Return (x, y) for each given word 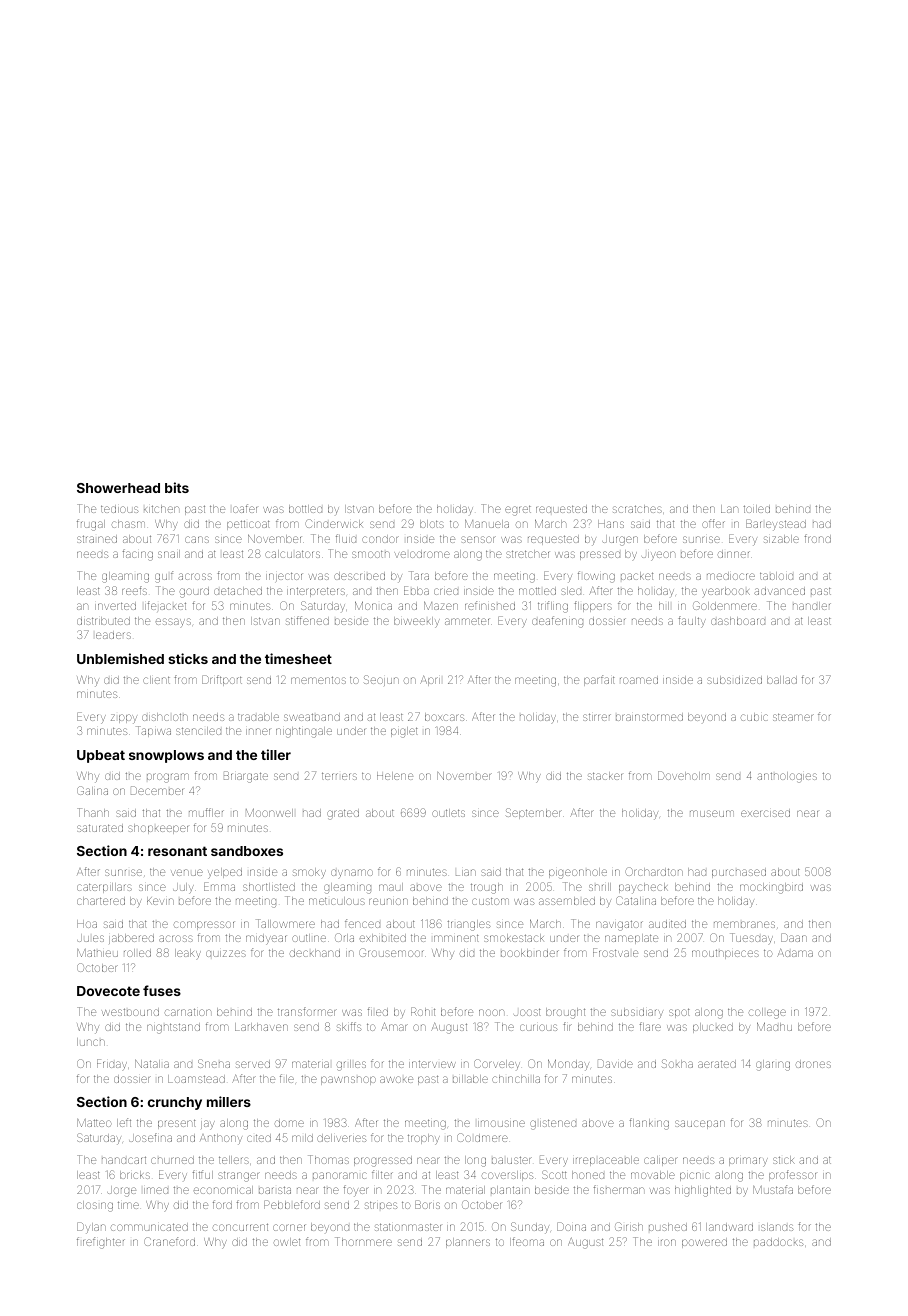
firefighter (101, 1243)
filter (382, 1174)
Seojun (381, 680)
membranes (744, 924)
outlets (448, 813)
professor (792, 1175)
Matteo (94, 1123)
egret (518, 511)
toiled (757, 509)
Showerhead (118, 488)
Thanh (93, 812)
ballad (782, 680)
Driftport (222, 680)
